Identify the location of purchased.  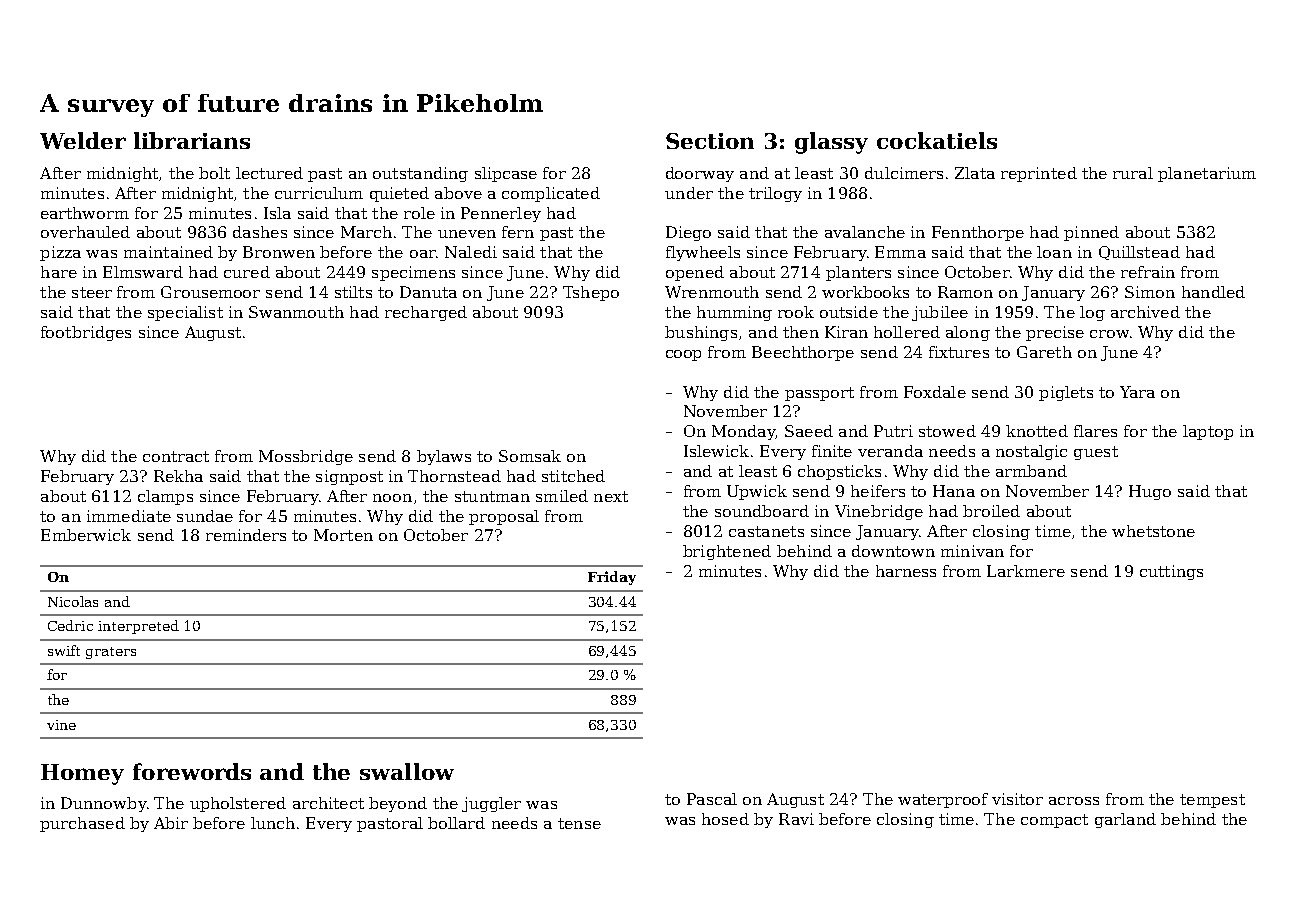
(82, 824).
